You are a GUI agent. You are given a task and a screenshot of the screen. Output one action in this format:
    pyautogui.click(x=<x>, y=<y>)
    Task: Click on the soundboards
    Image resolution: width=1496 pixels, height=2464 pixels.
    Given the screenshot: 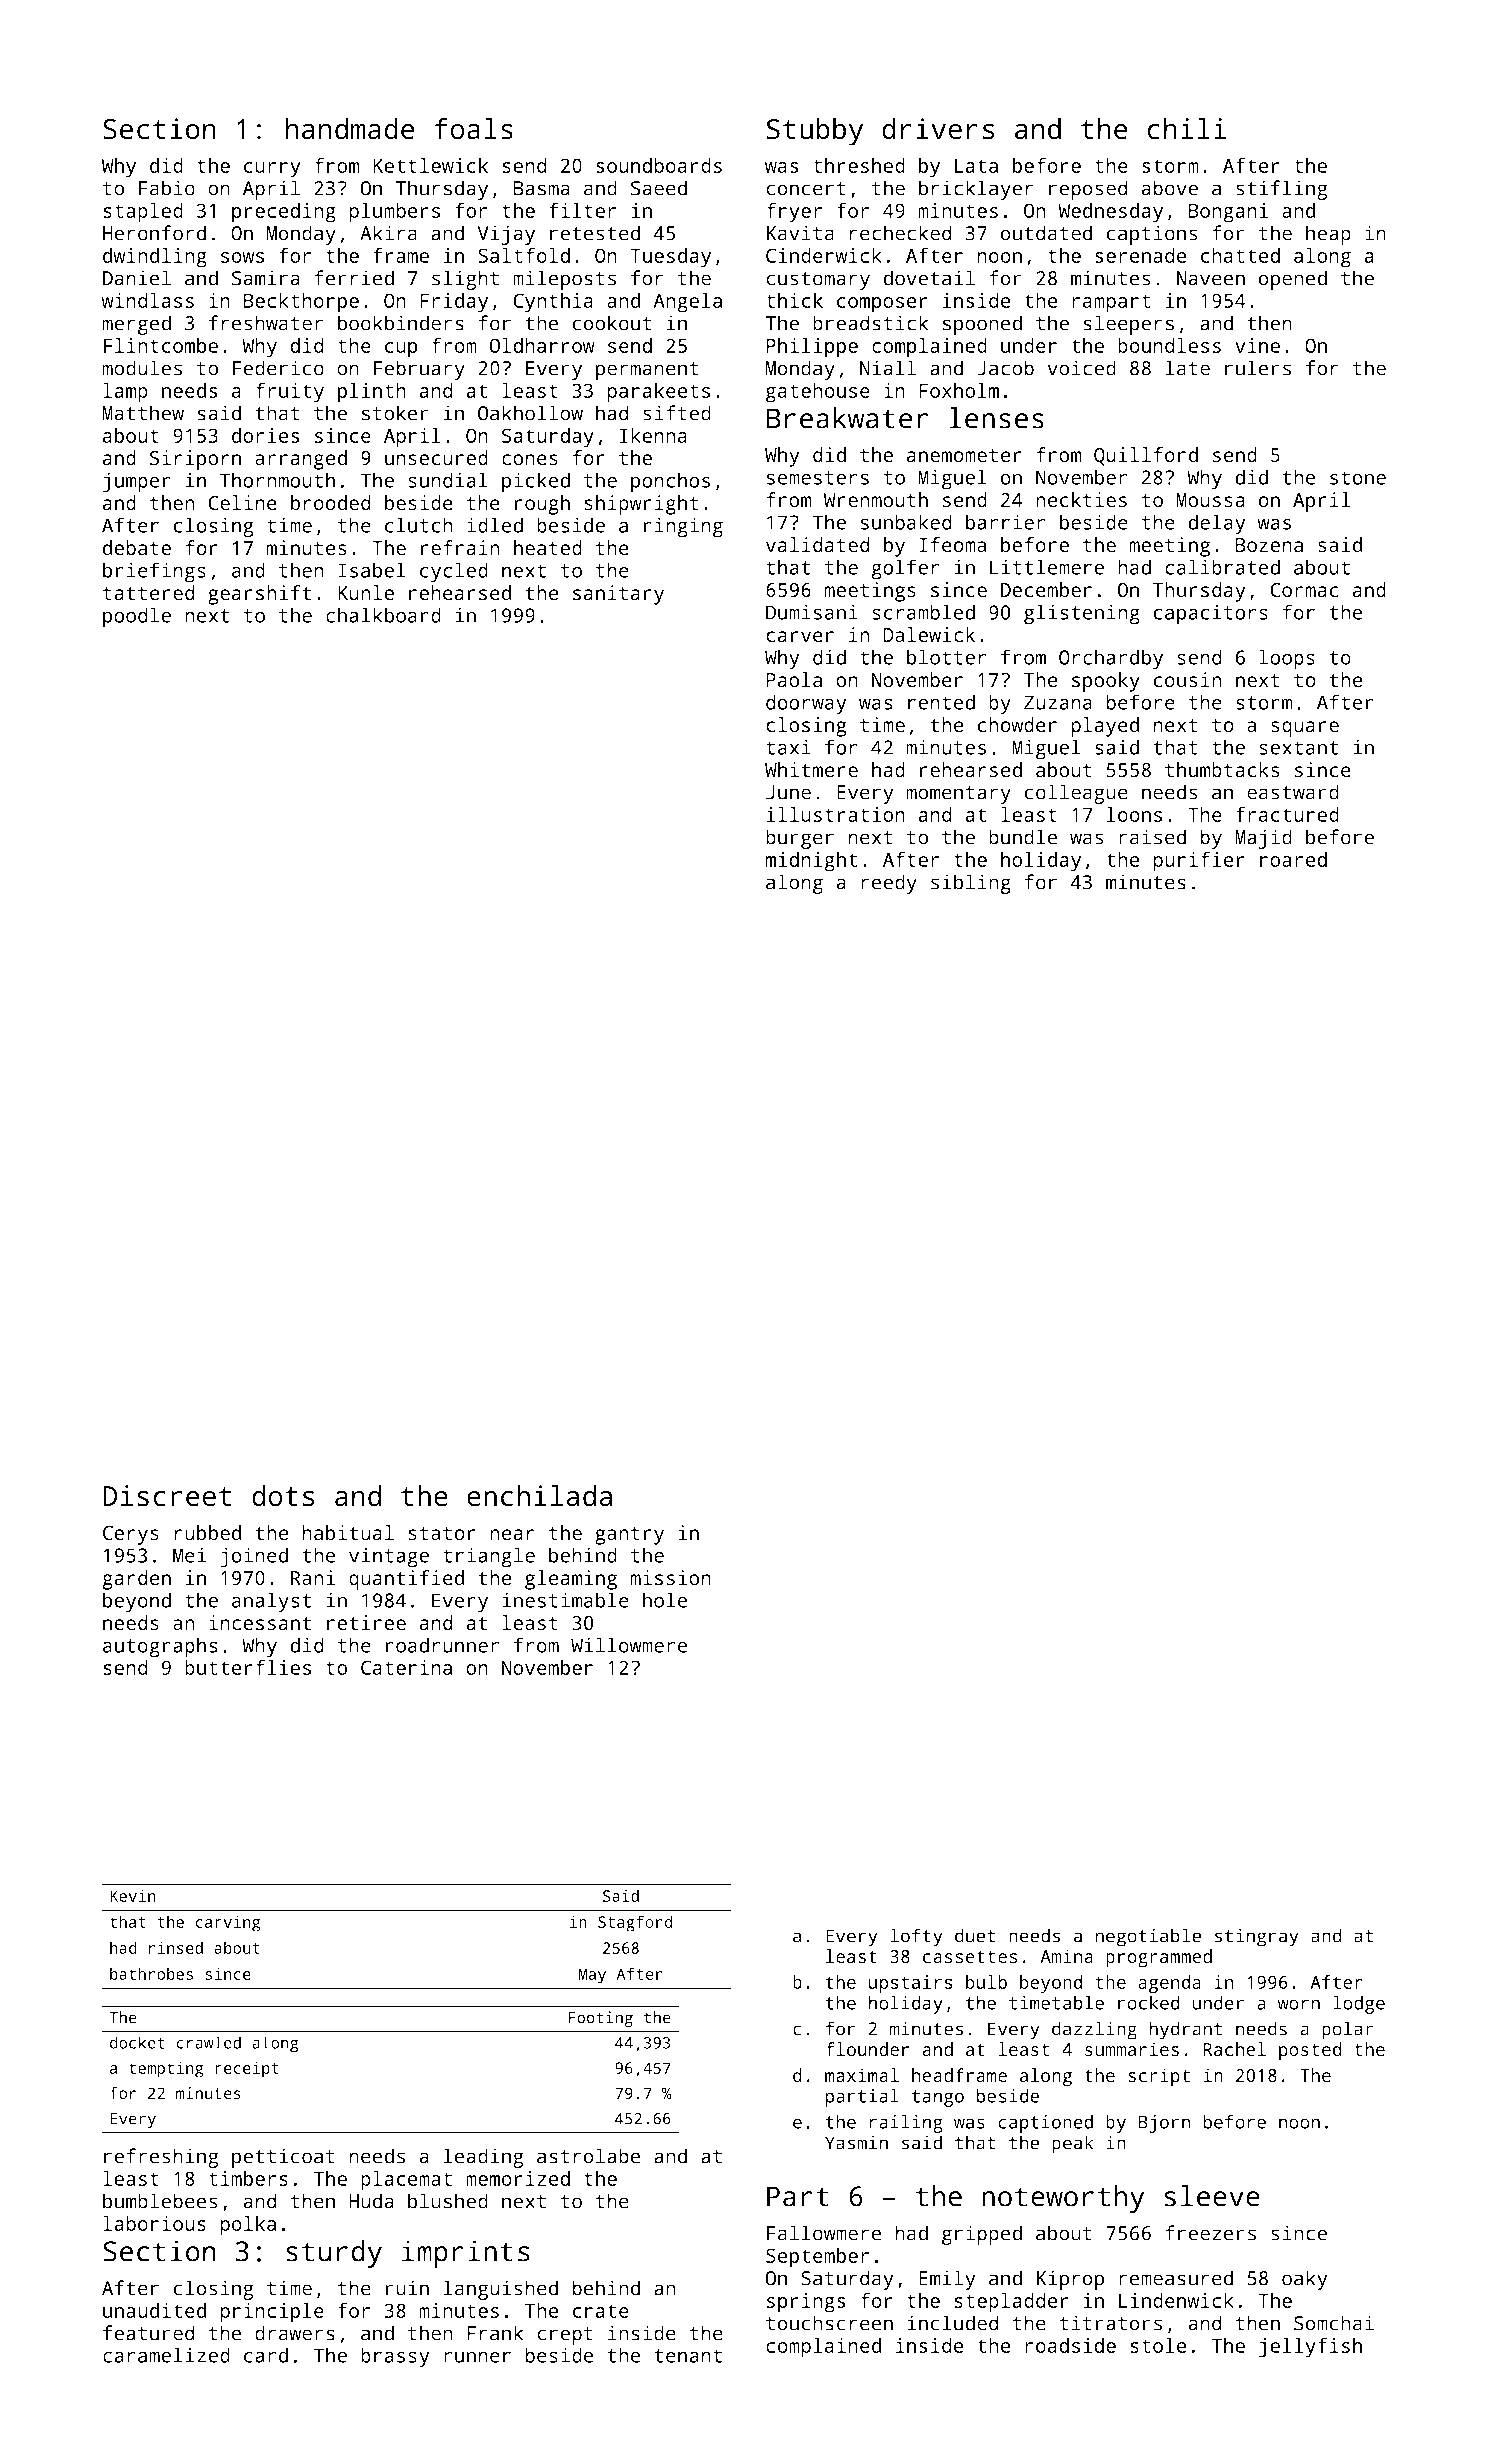 What is the action you would take?
    pyautogui.click(x=659, y=165)
